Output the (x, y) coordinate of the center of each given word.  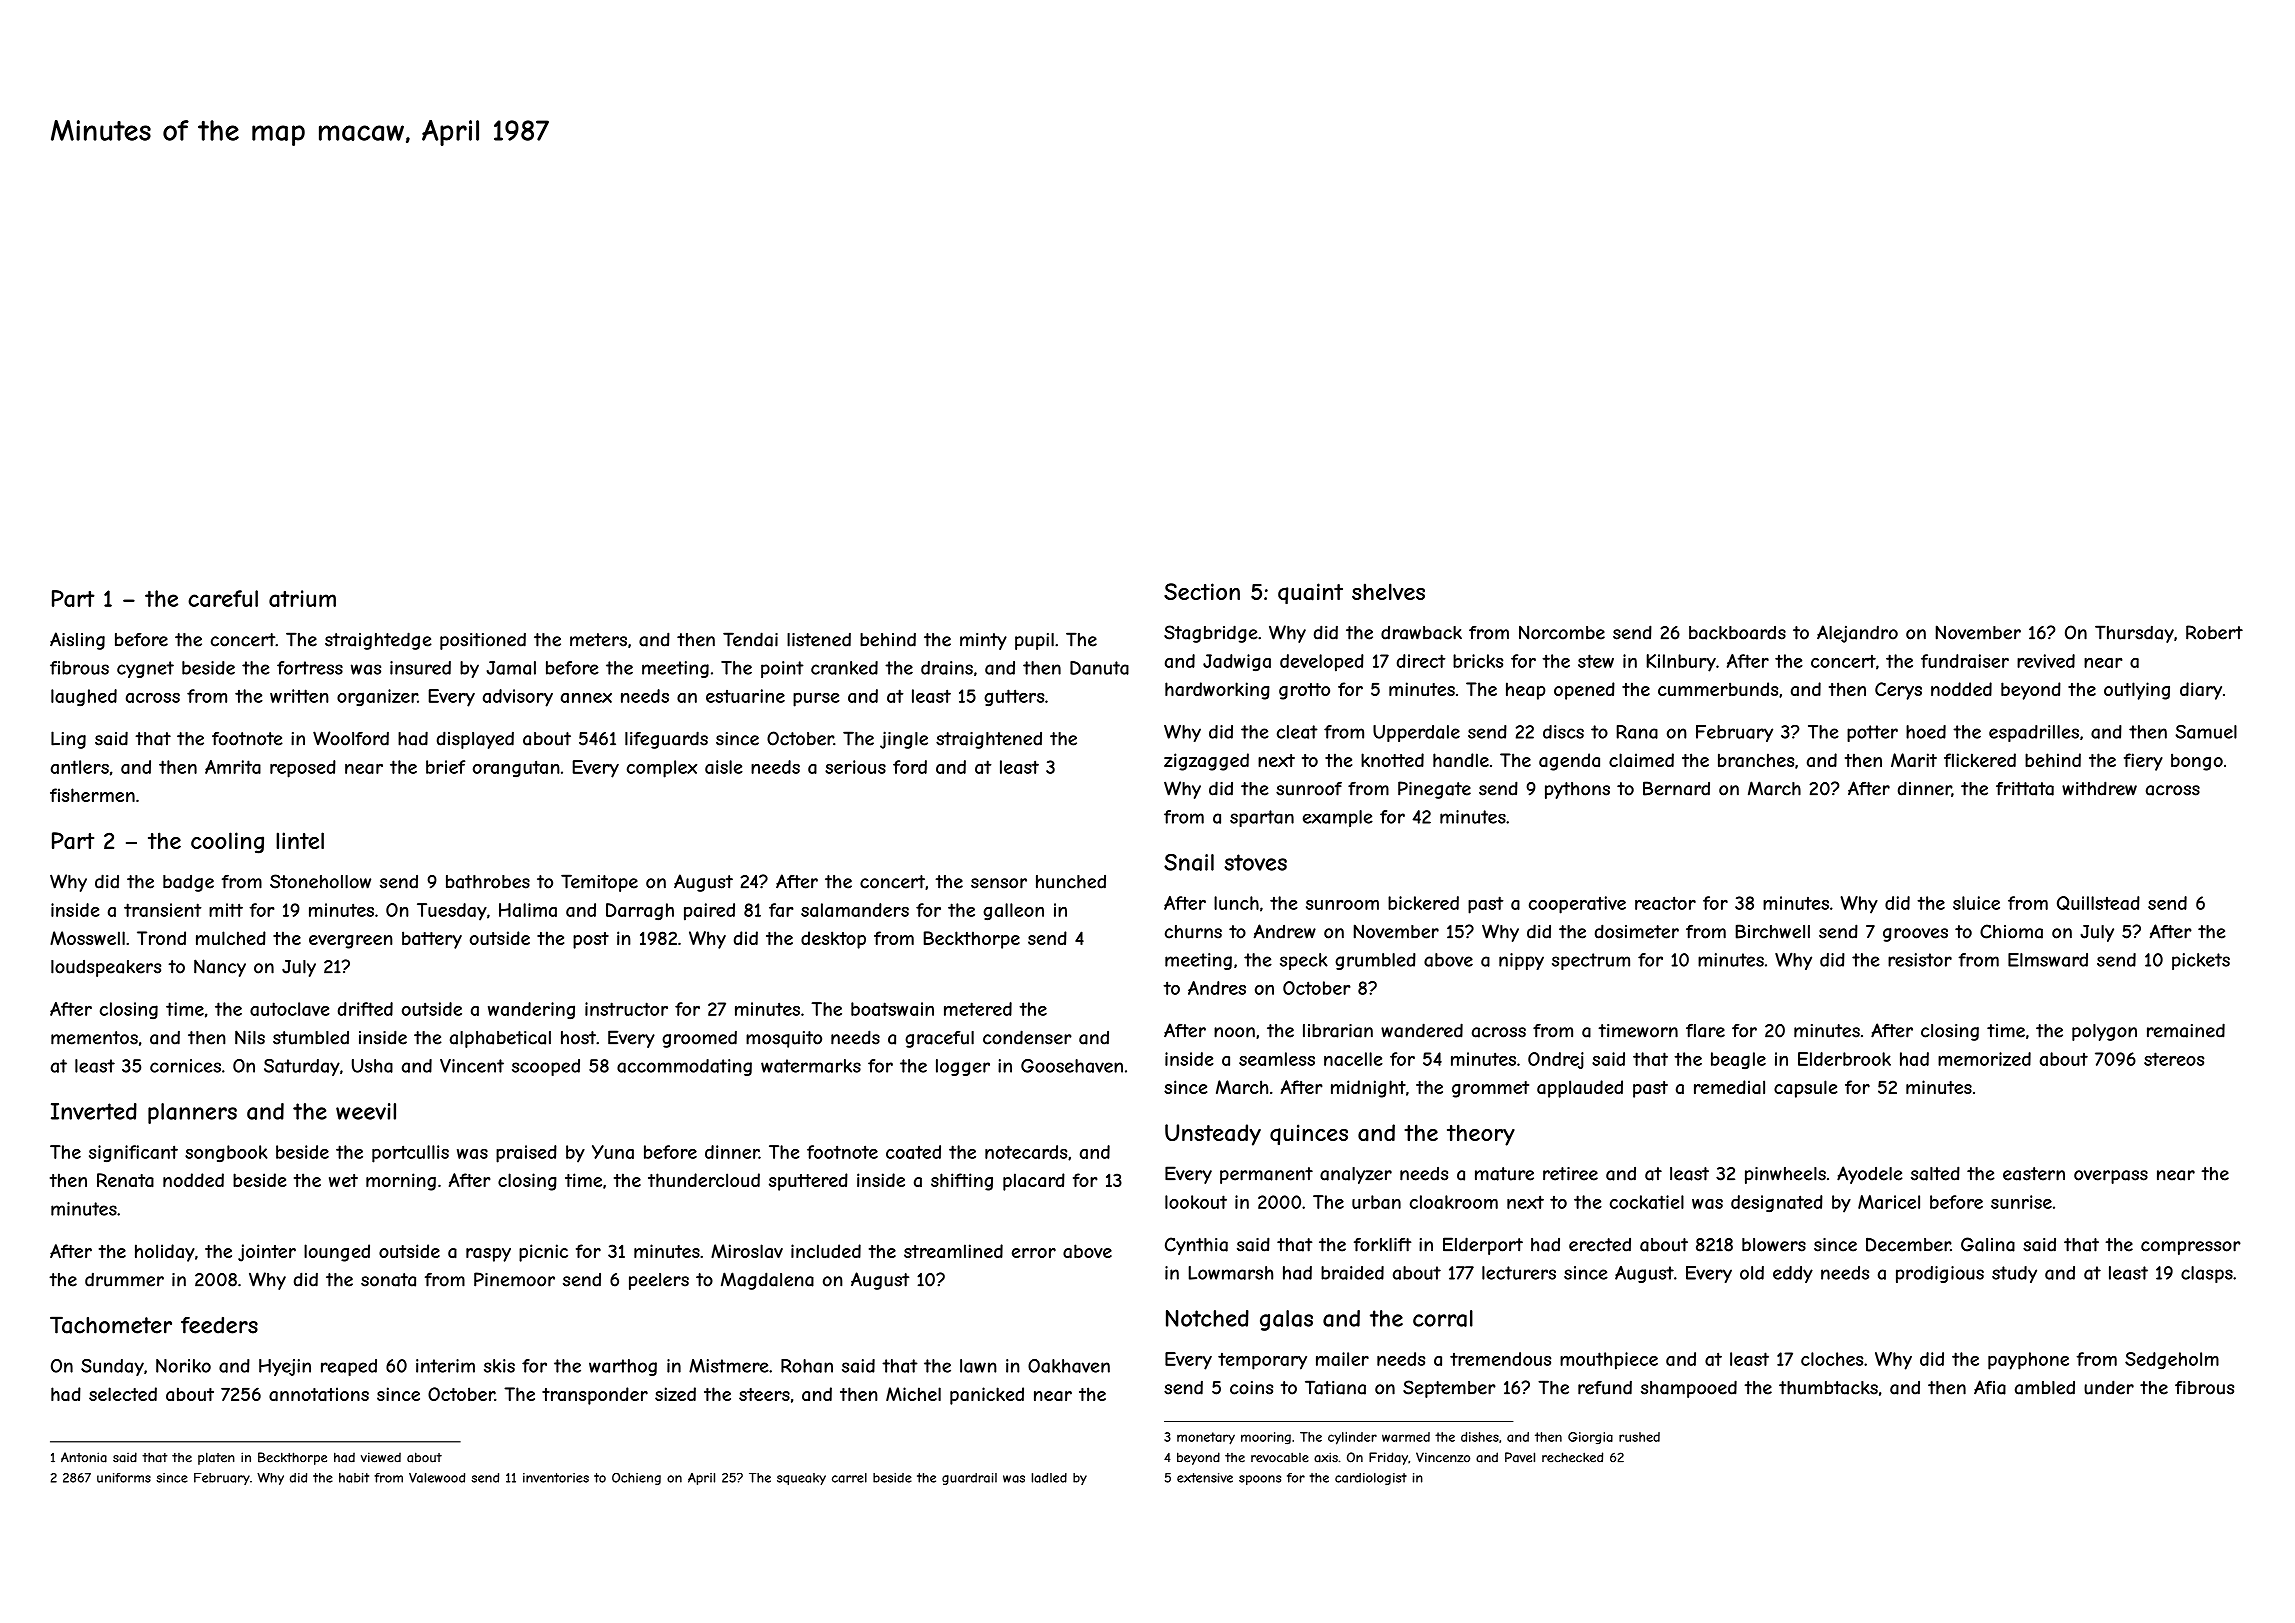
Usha (372, 1066)
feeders (219, 1325)
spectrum (1591, 961)
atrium (302, 598)
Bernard (1676, 788)
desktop (833, 940)
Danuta (1099, 668)
